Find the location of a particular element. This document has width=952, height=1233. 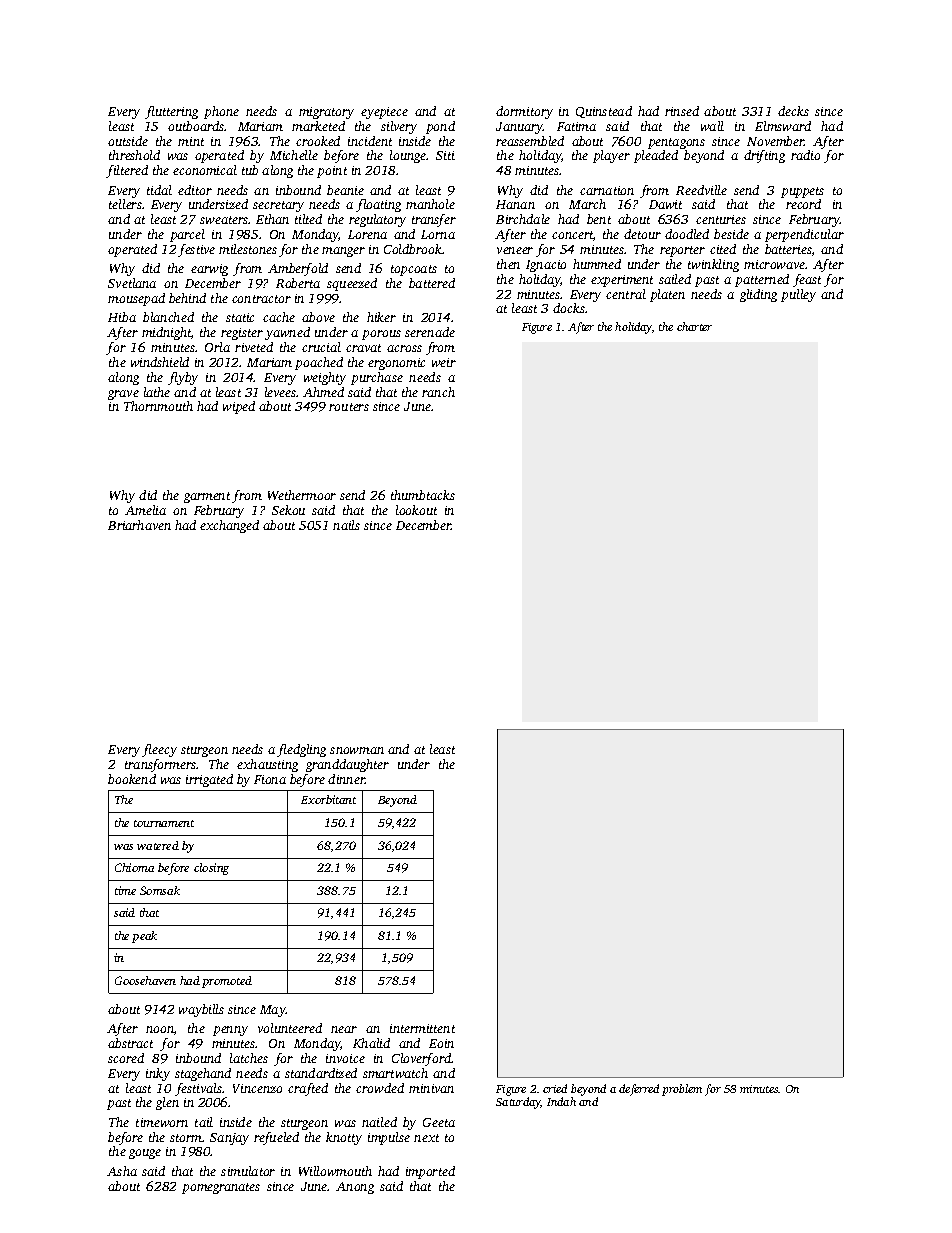

veneer is located at coordinates (515, 250).
